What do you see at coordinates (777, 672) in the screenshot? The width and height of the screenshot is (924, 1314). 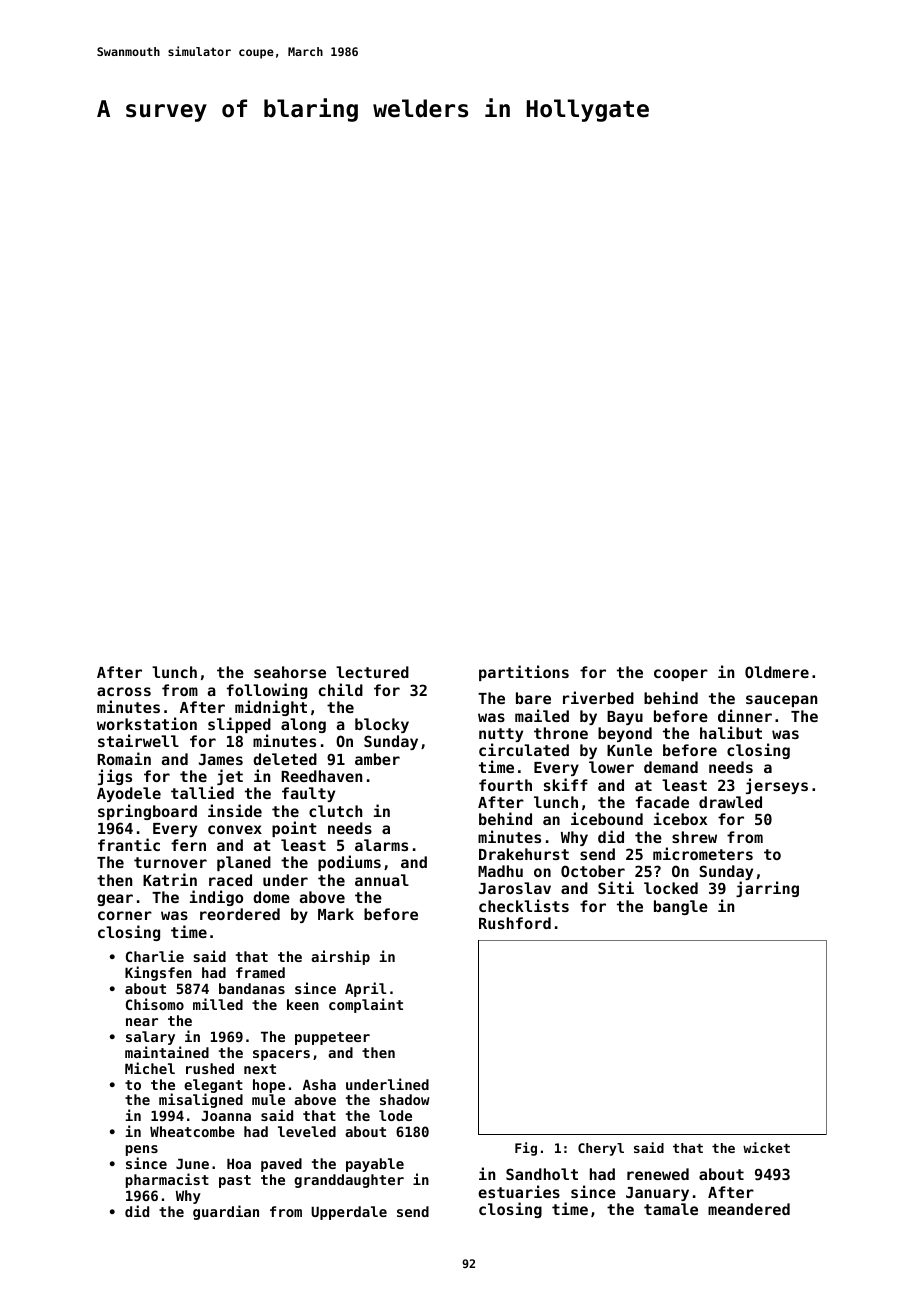 I see `Oldmere` at bounding box center [777, 672].
